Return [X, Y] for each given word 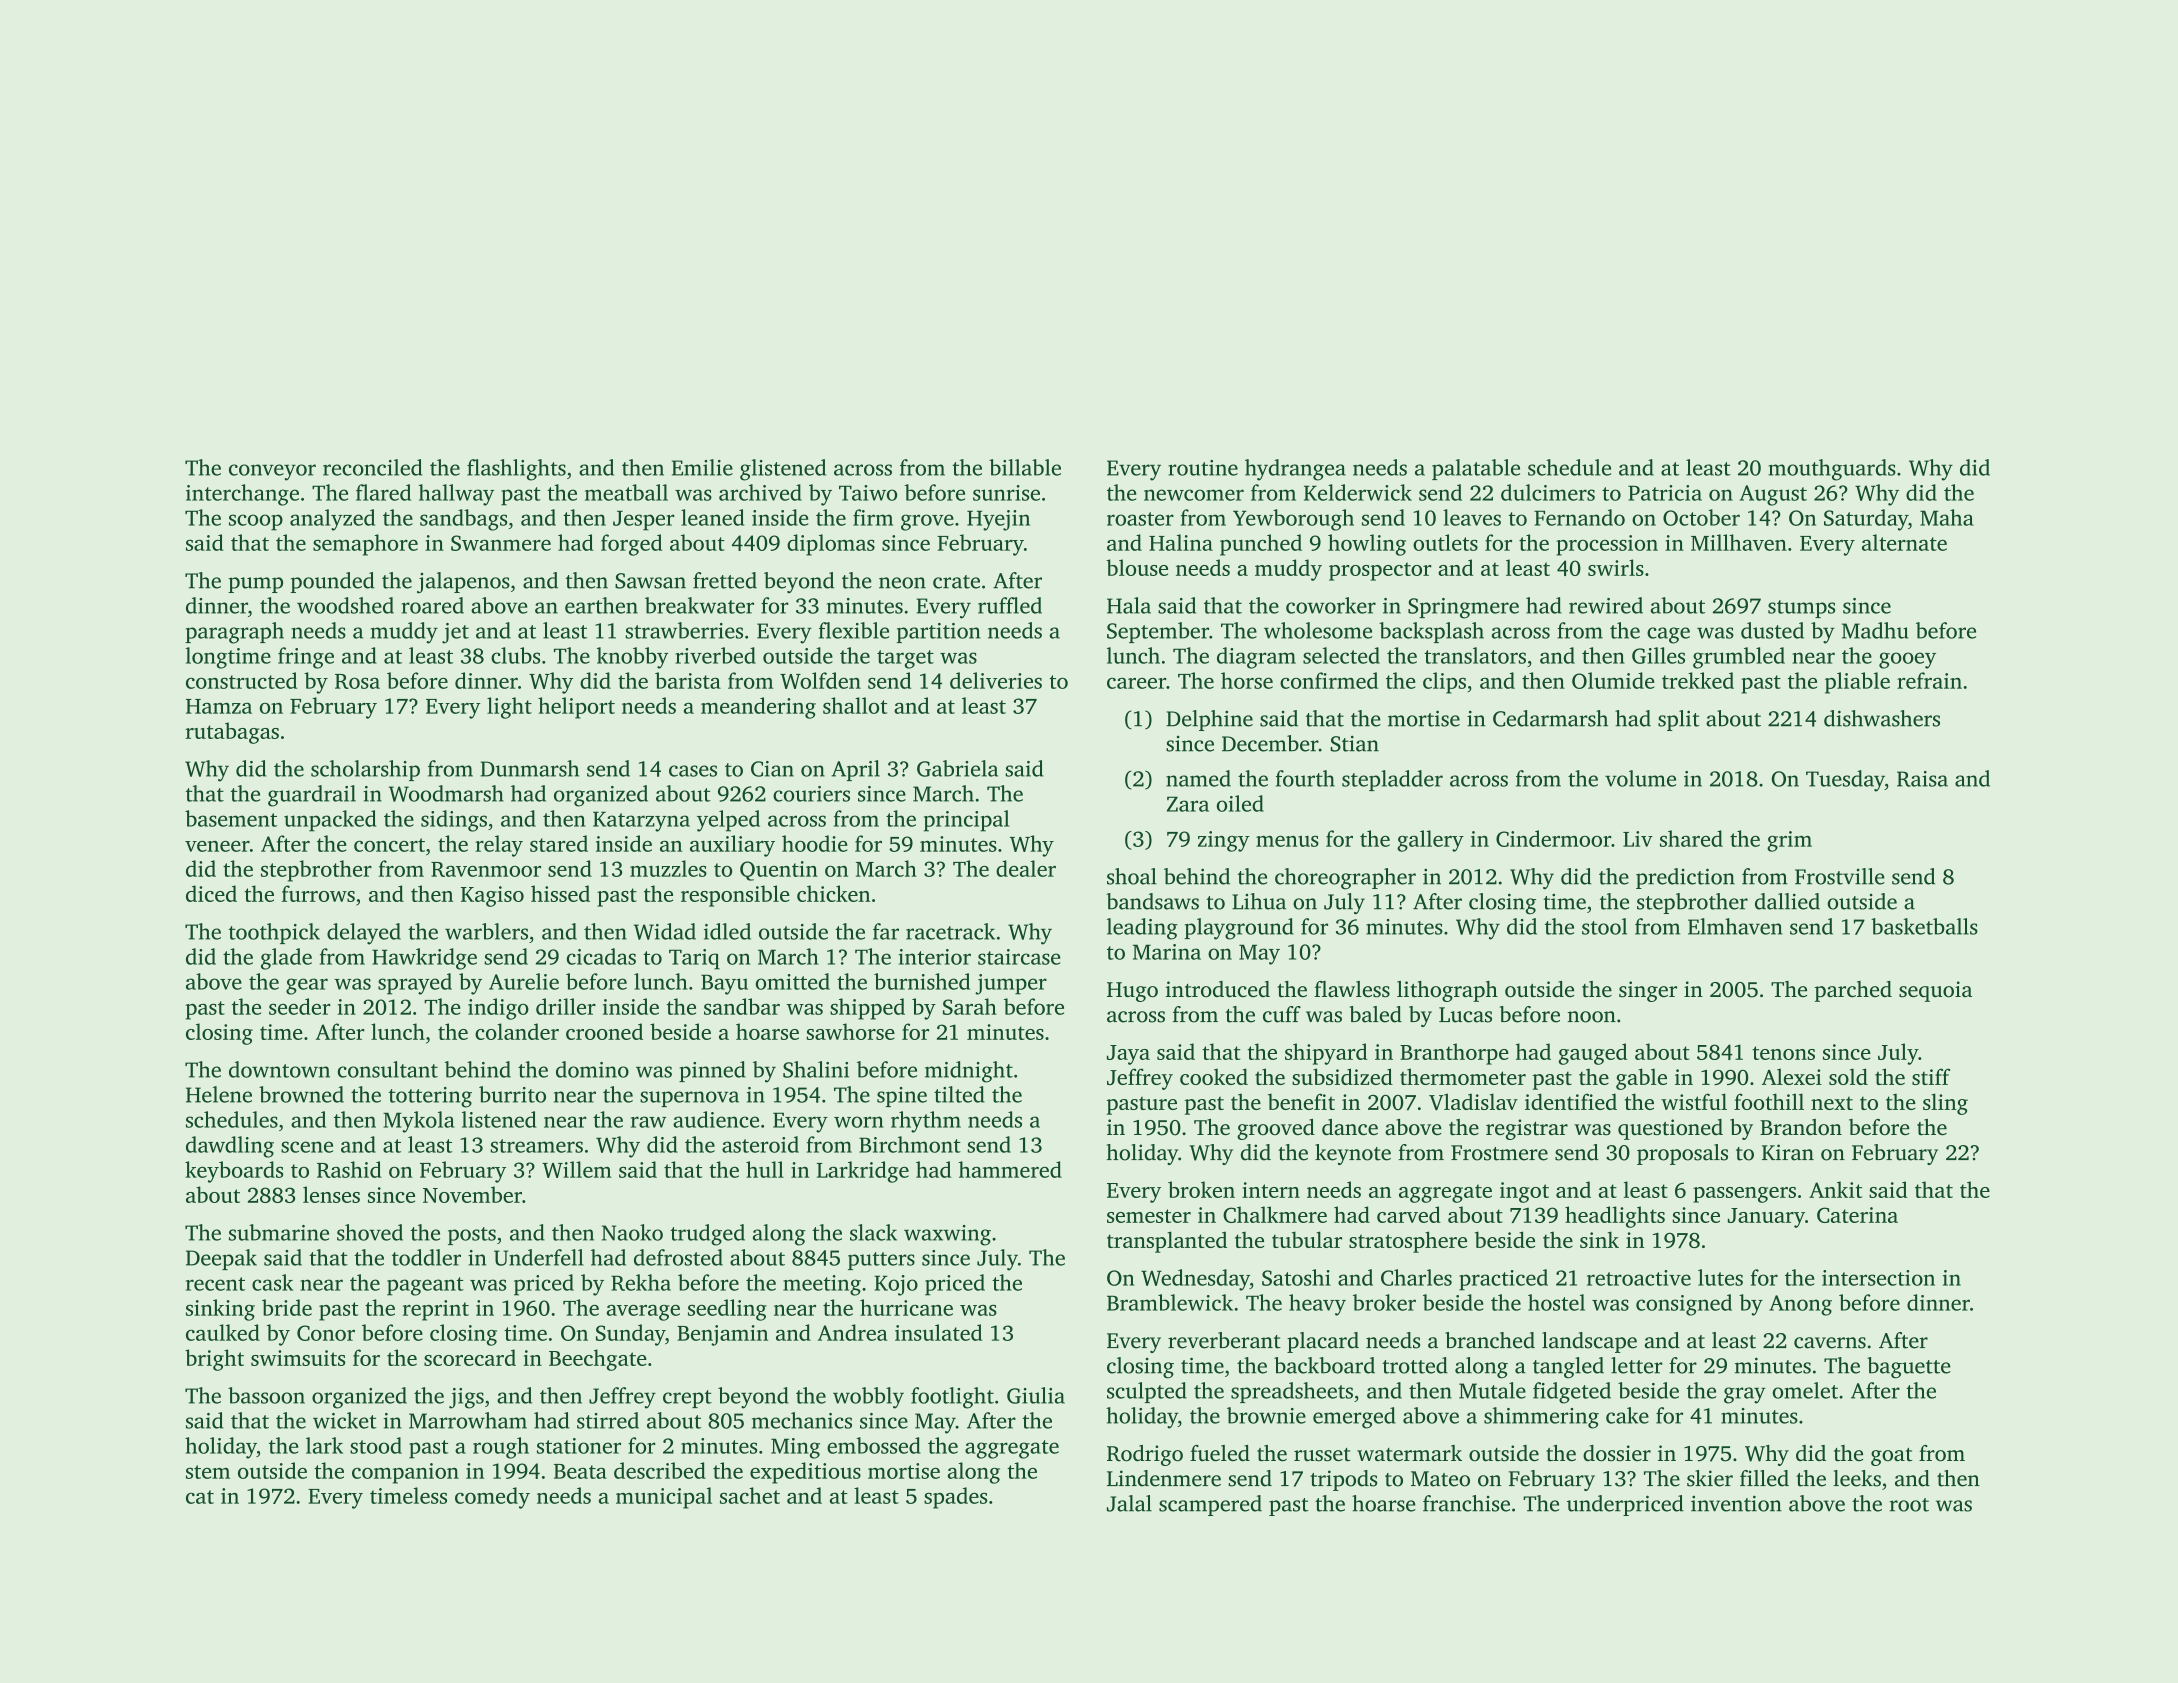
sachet [750, 1495]
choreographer [1345, 879]
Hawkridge [424, 959]
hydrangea [1295, 470]
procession [1607, 545]
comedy [492, 1498]
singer [1648, 991]
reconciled [372, 467]
